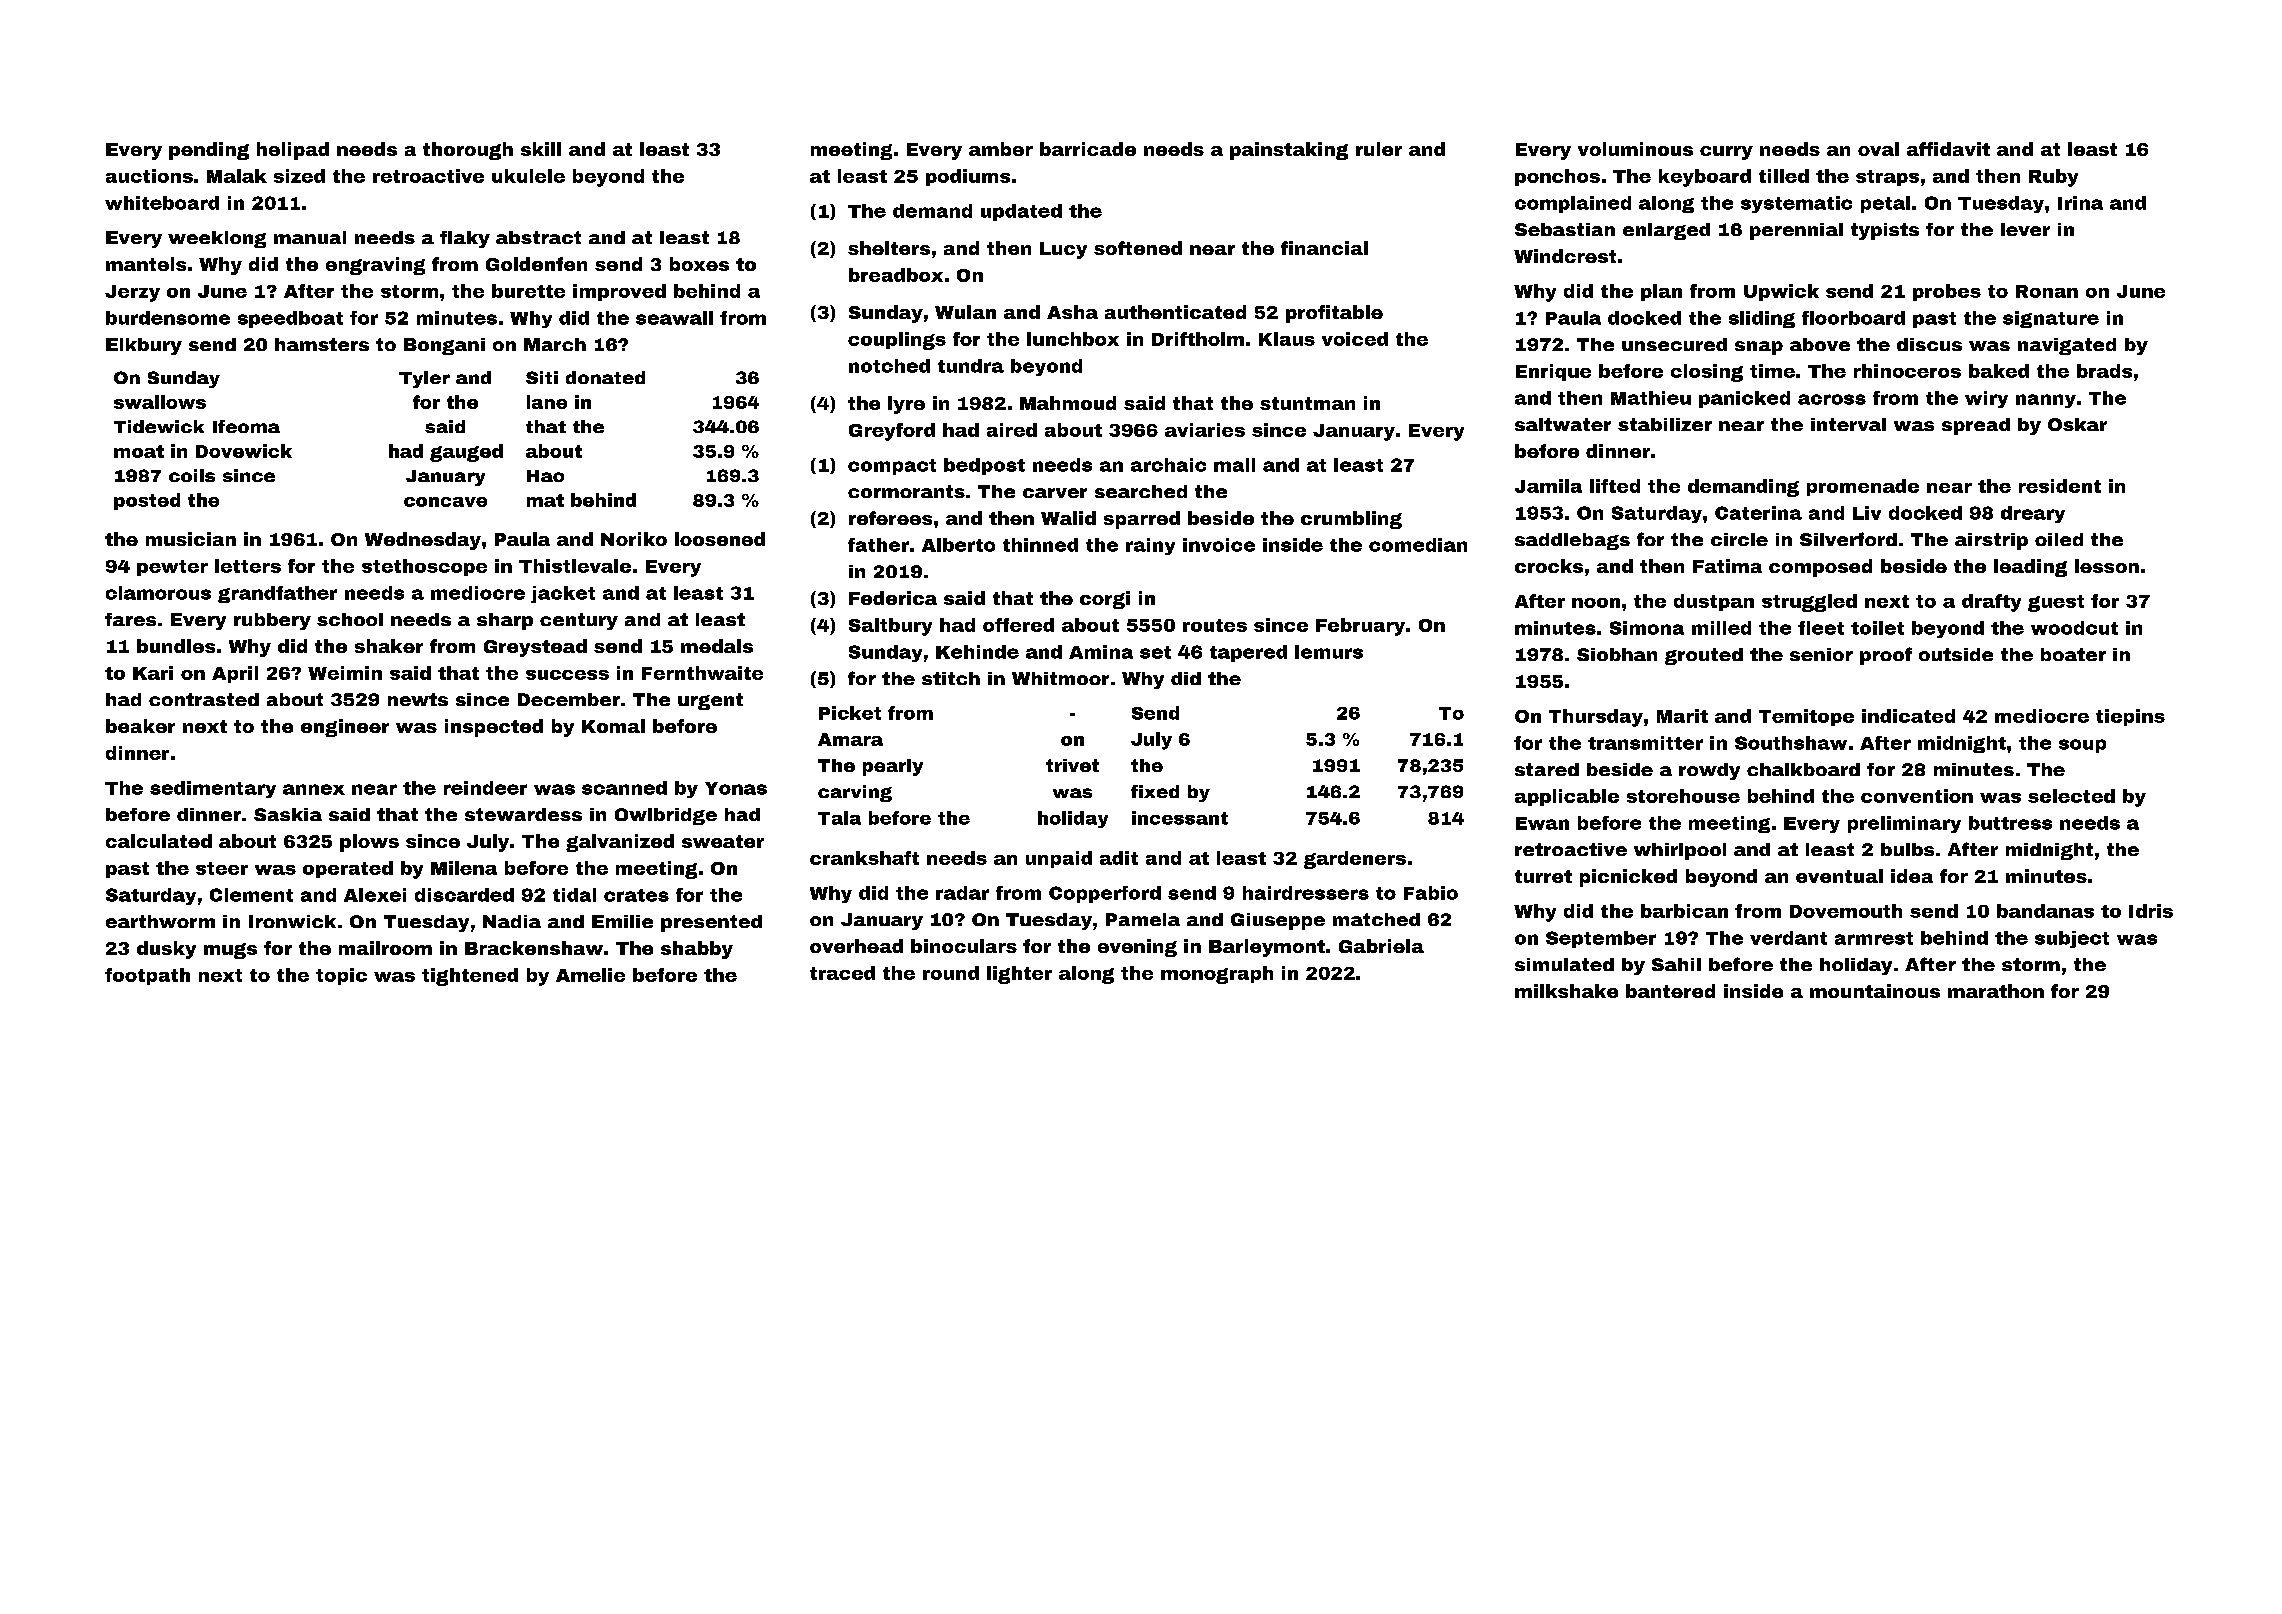 The image size is (2282, 1614). I want to click on Simona, so click(1647, 628).
